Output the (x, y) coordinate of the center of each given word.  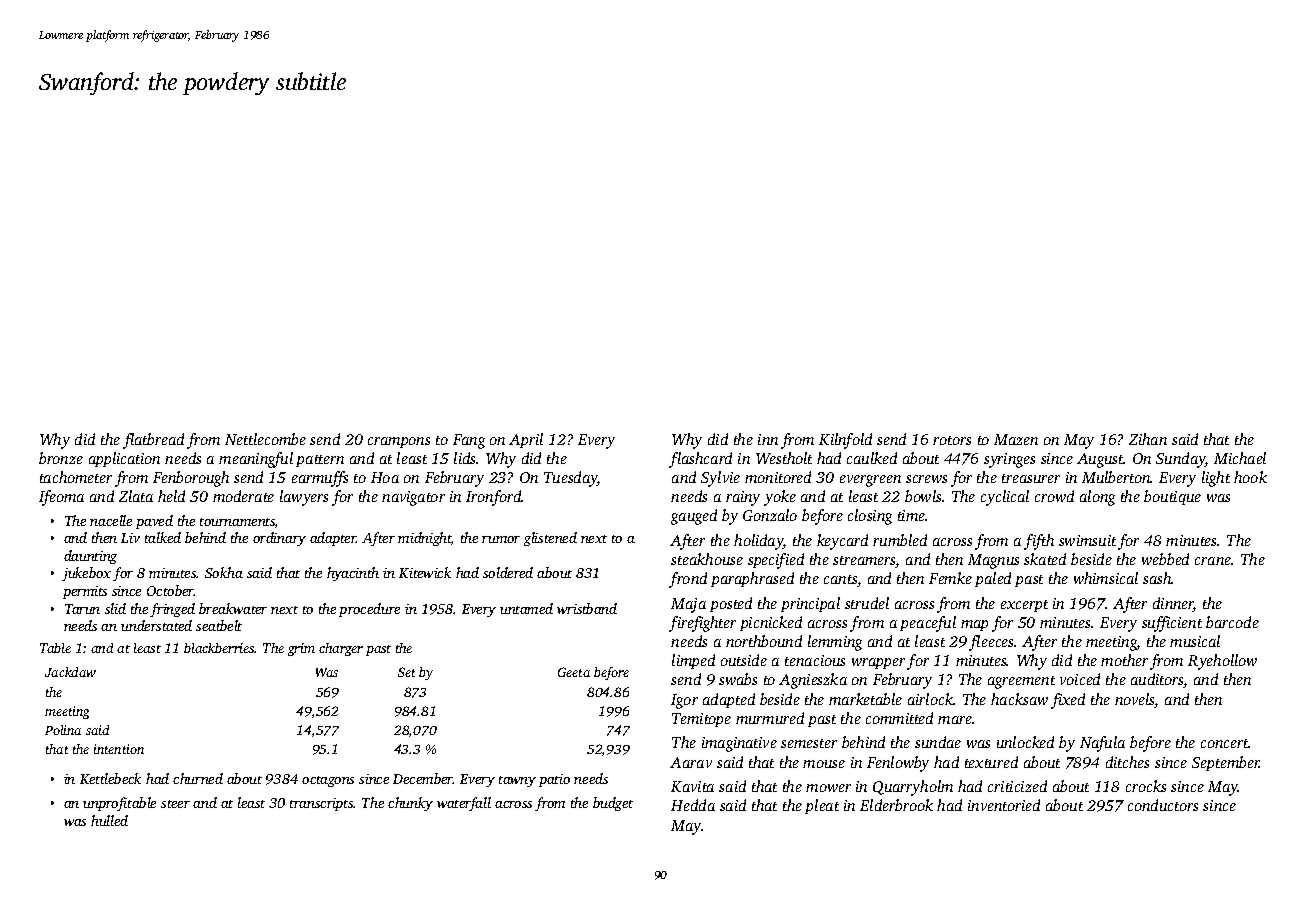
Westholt (784, 458)
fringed (172, 610)
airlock (930, 699)
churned (198, 778)
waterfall (464, 804)
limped (693, 661)
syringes (1009, 460)
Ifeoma (61, 498)
